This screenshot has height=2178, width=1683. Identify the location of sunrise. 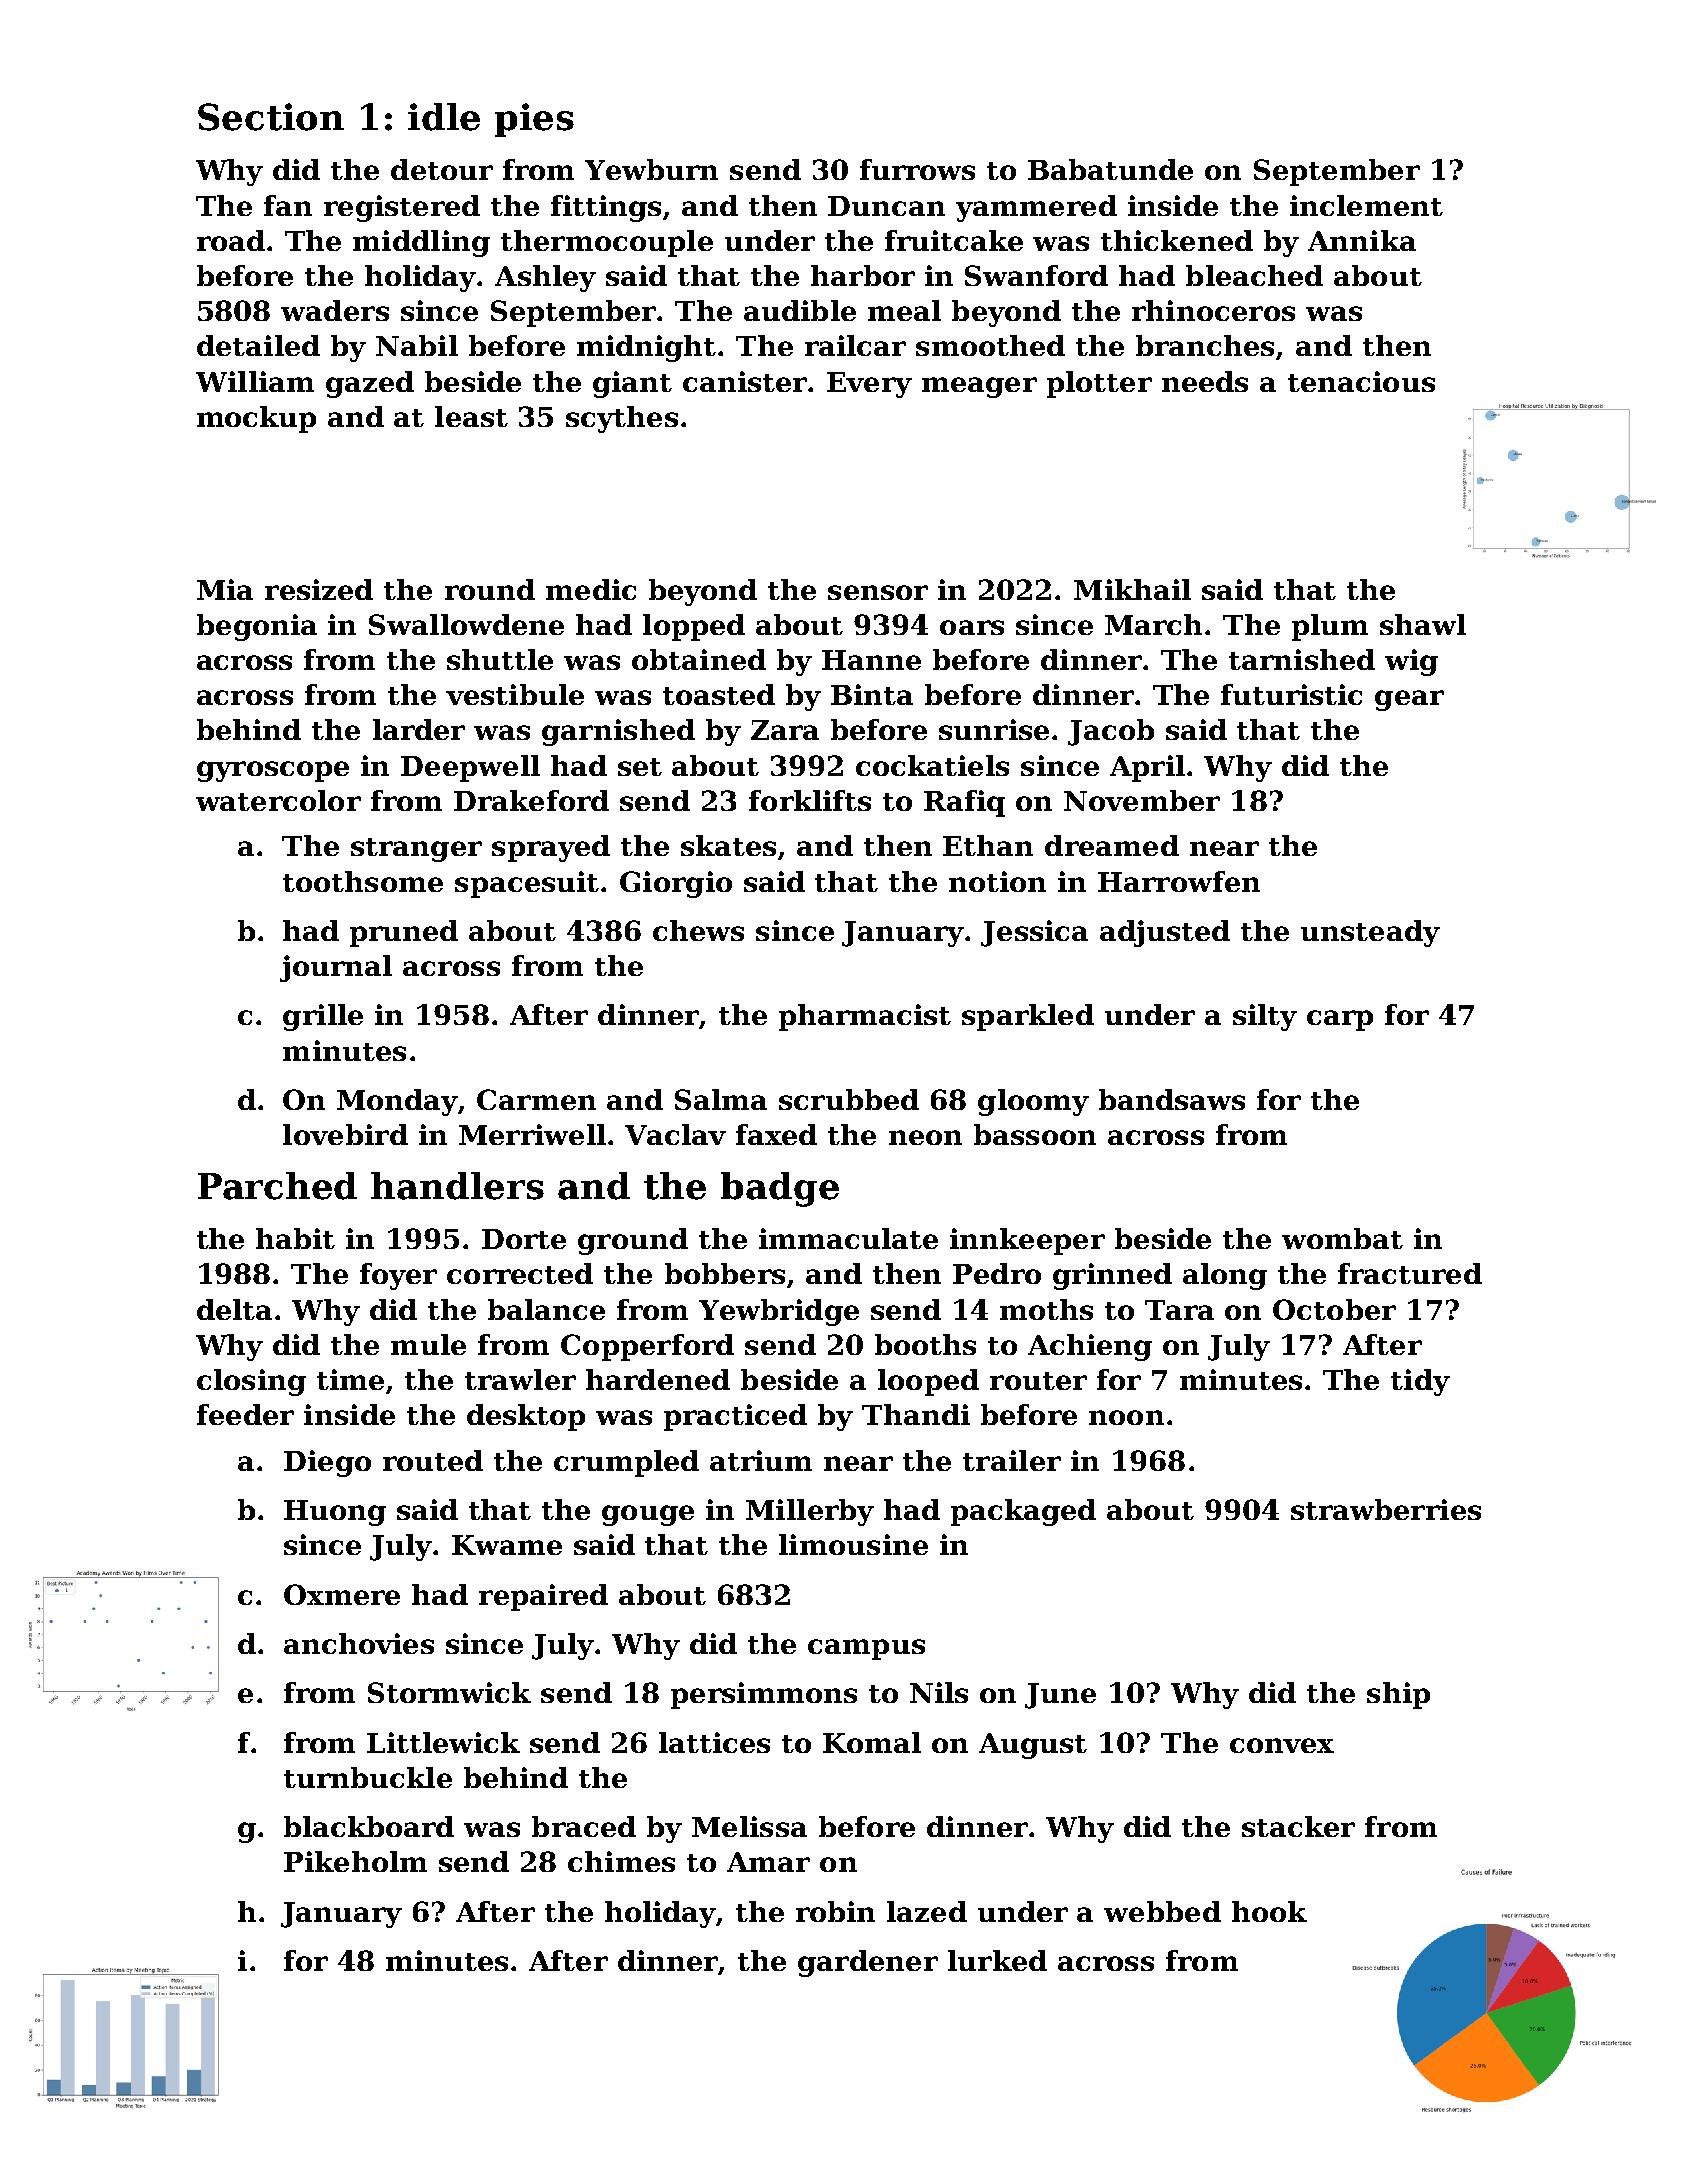
(994, 729).
